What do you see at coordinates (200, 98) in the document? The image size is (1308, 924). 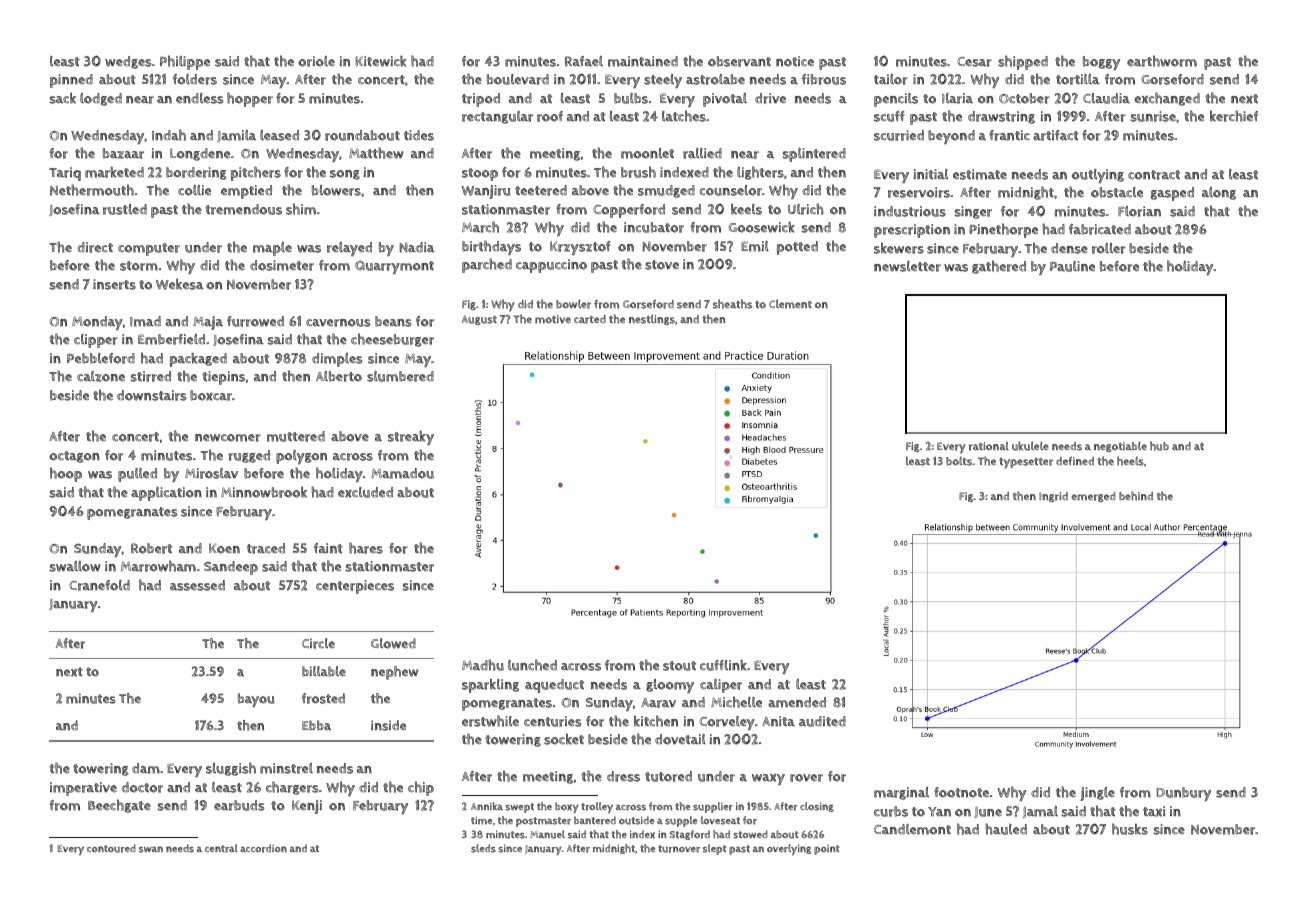 I see `endless` at bounding box center [200, 98].
